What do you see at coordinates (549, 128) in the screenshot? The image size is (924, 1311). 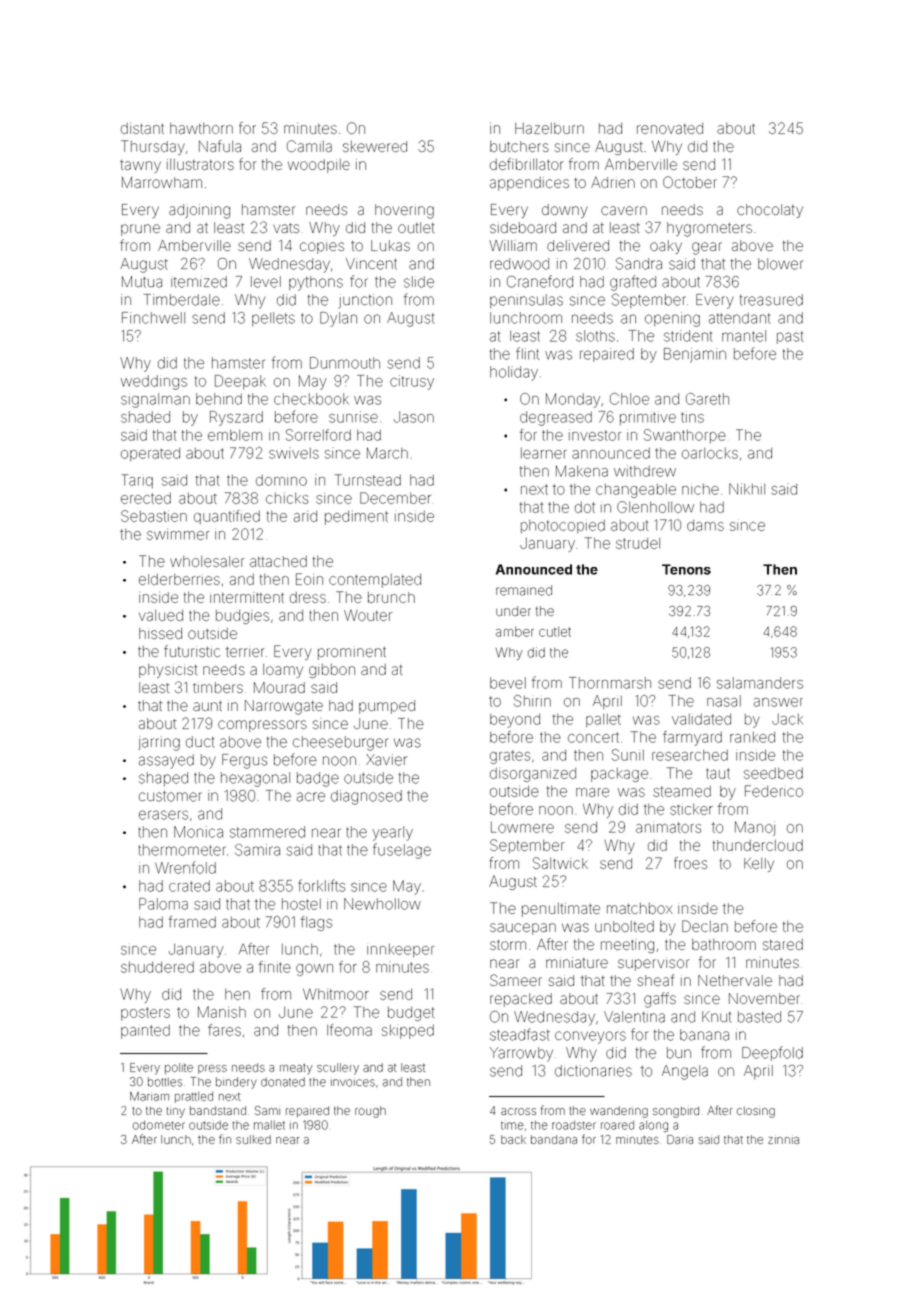 I see `Hazelburn` at bounding box center [549, 128].
